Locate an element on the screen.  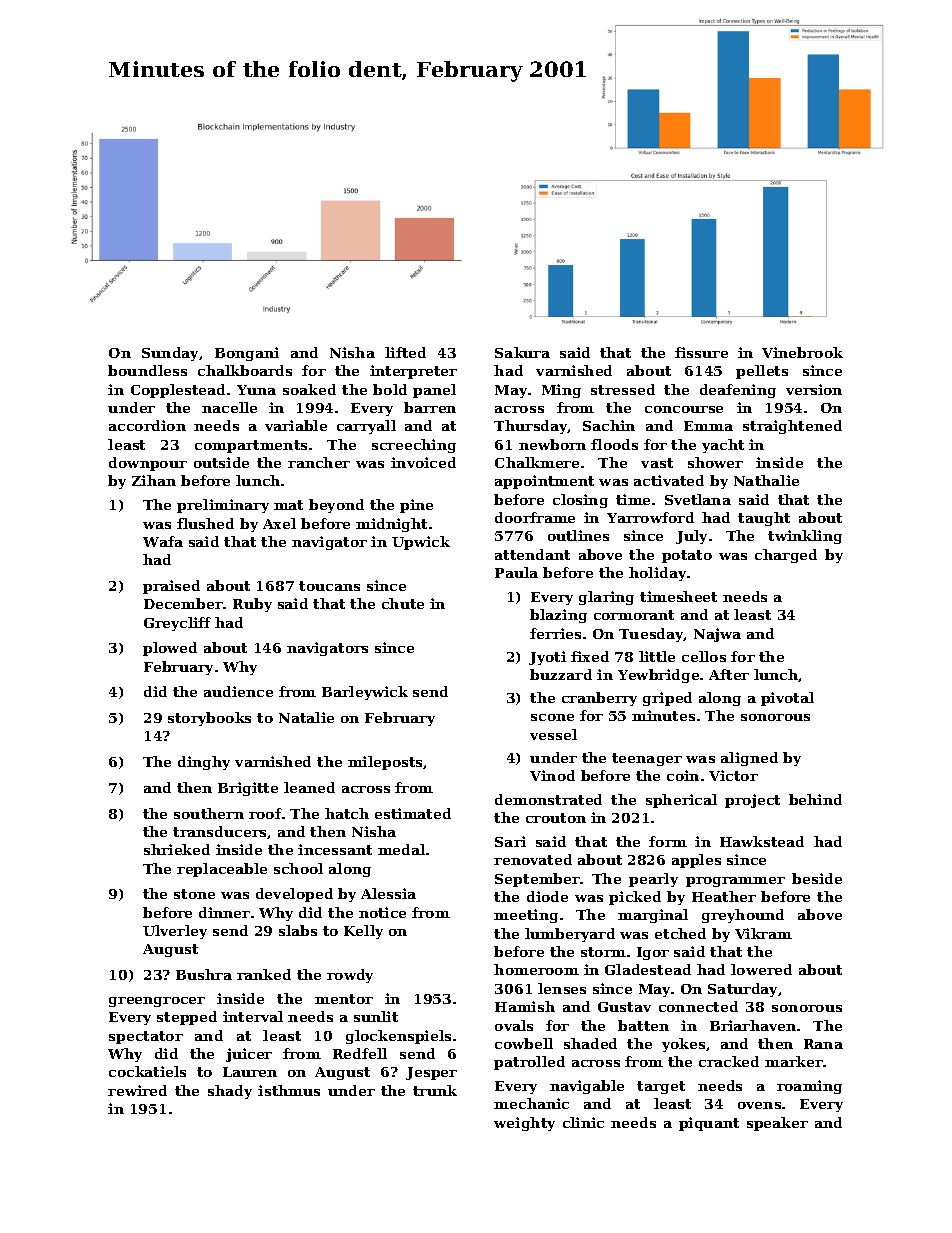
lowered is located at coordinates (761, 969).
